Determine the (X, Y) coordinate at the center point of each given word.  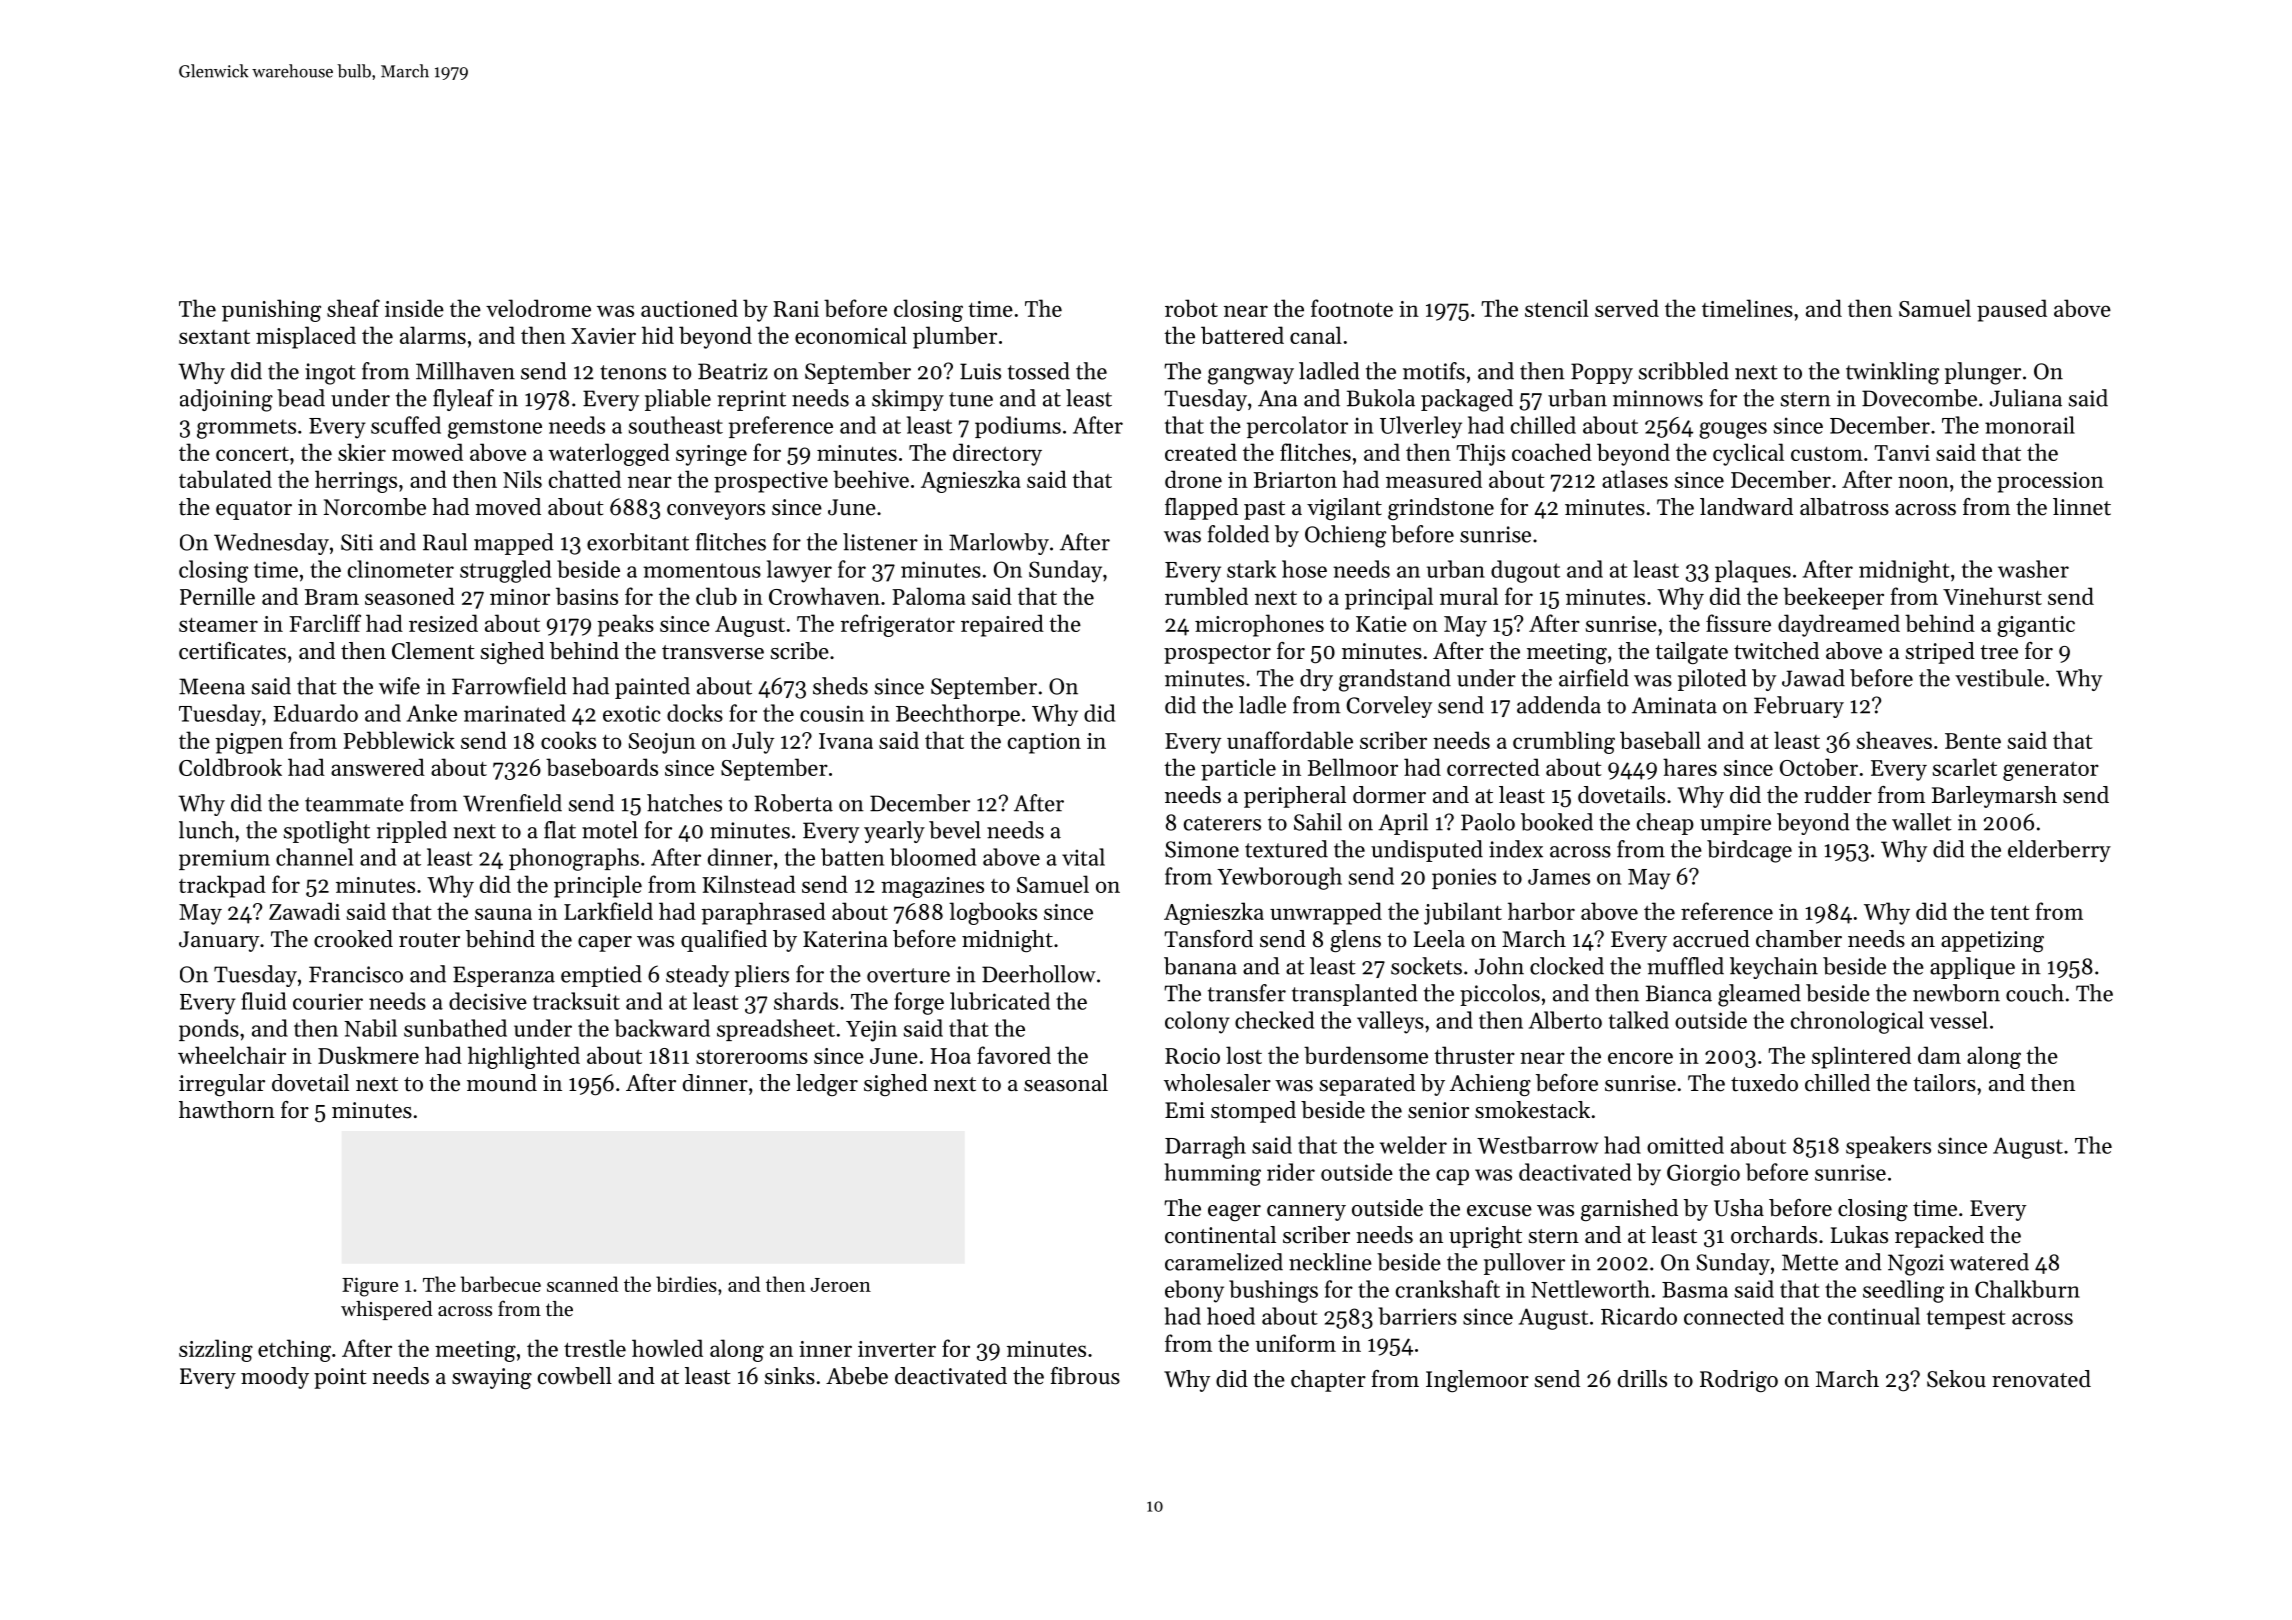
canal (1316, 335)
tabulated (225, 479)
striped (1940, 653)
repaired (1002, 625)
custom (1827, 454)
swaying (492, 1378)
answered (378, 767)
